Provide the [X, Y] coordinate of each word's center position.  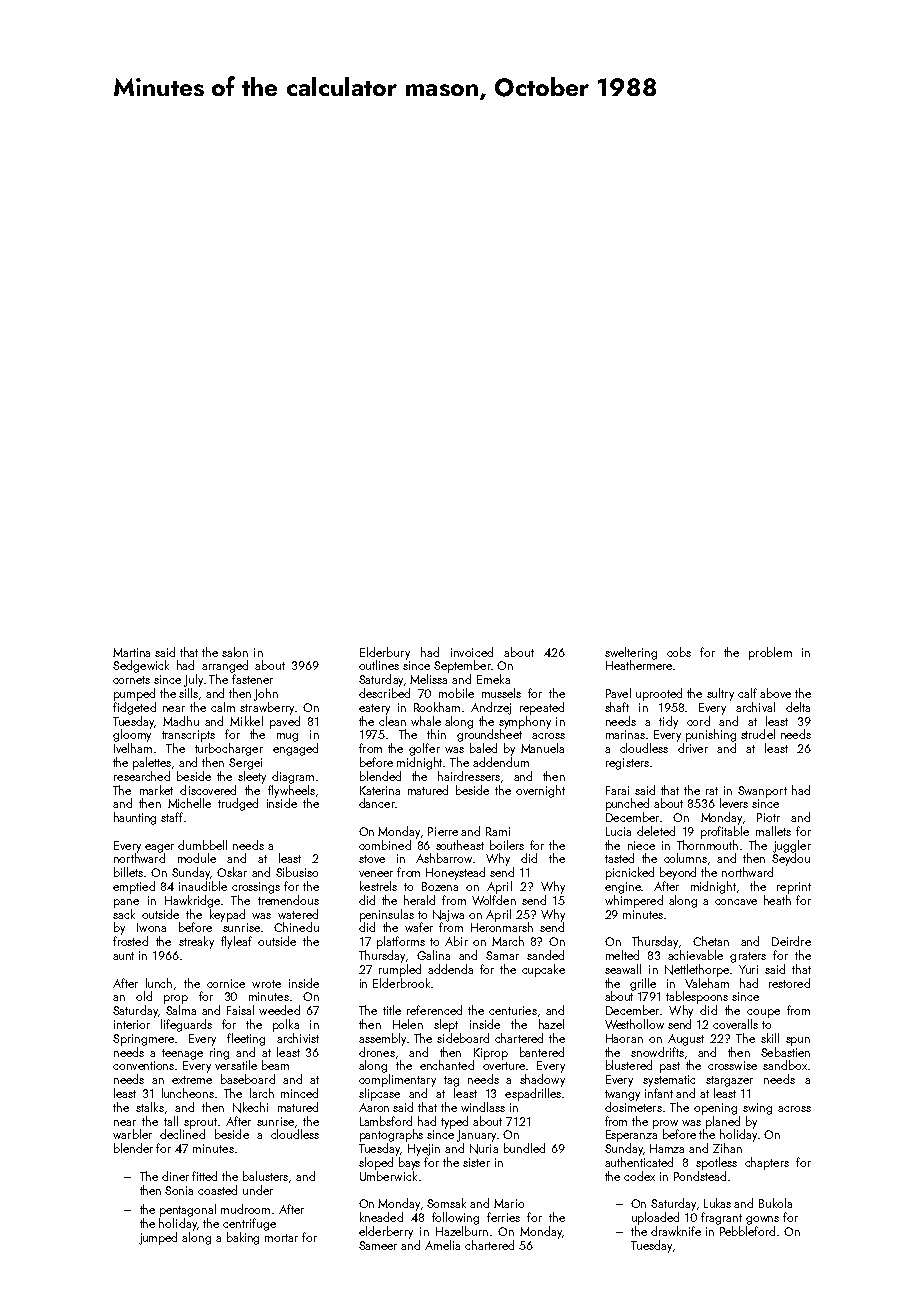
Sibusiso [297, 872]
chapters [767, 1163]
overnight [540, 791]
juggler [792, 846]
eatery [374, 709]
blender [133, 1148]
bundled [524, 1148]
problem [770, 653]
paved [285, 722]
